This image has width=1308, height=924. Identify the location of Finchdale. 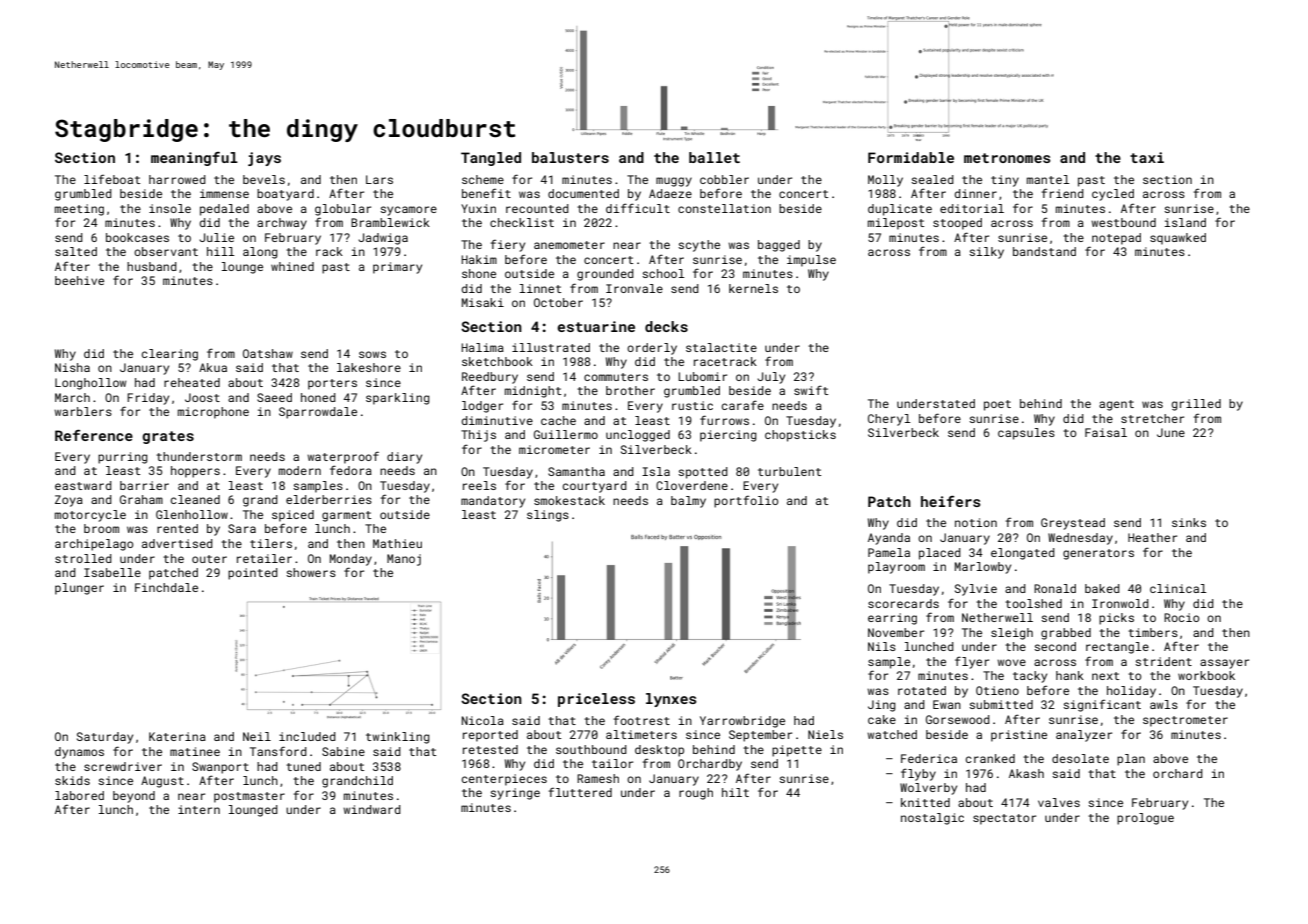
(166, 587).
